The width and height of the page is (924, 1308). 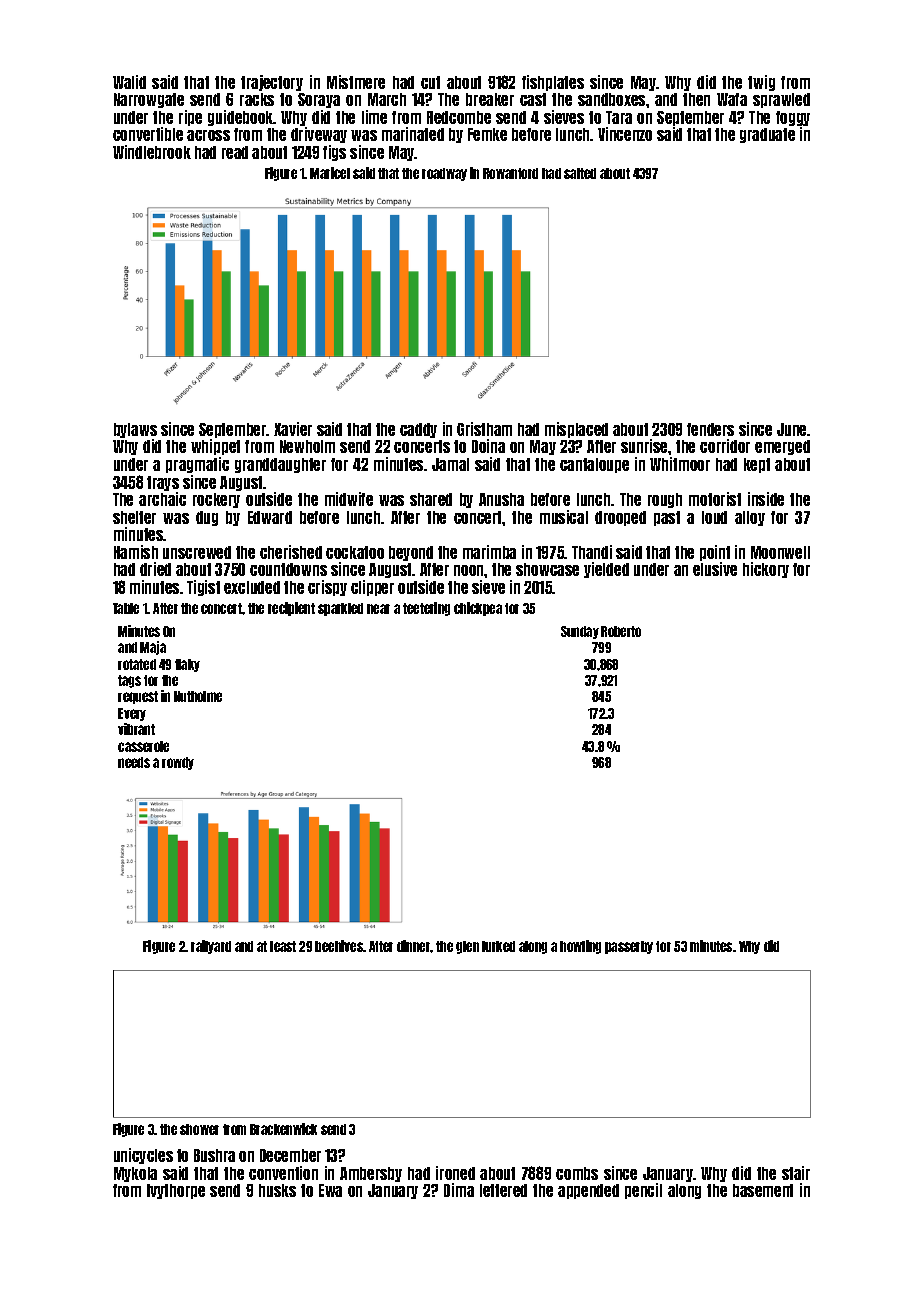 What do you see at coordinates (621, 631) in the page?
I see `Roberto` at bounding box center [621, 631].
